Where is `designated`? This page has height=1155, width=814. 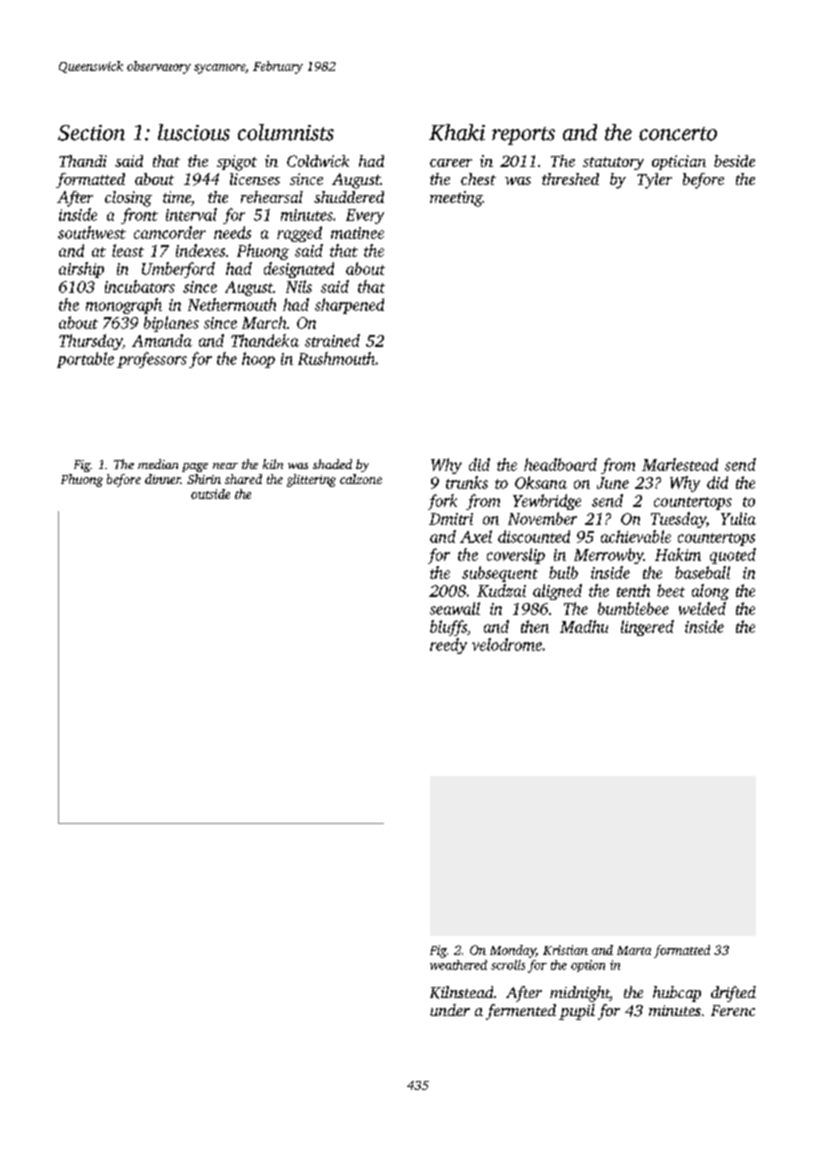
designated is located at coordinates (299, 270).
